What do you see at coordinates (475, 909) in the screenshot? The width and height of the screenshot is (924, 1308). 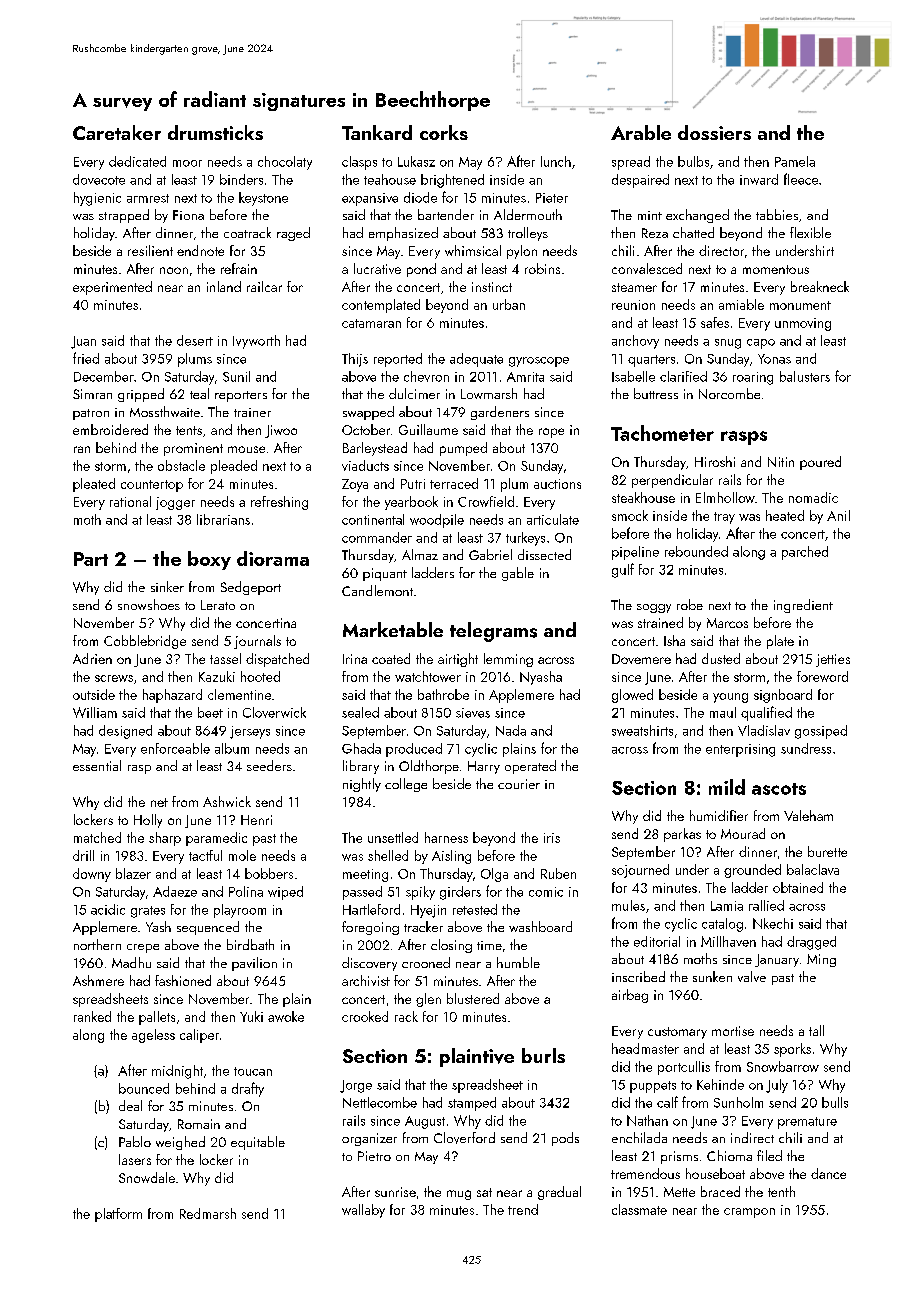 I see `retested` at bounding box center [475, 909].
